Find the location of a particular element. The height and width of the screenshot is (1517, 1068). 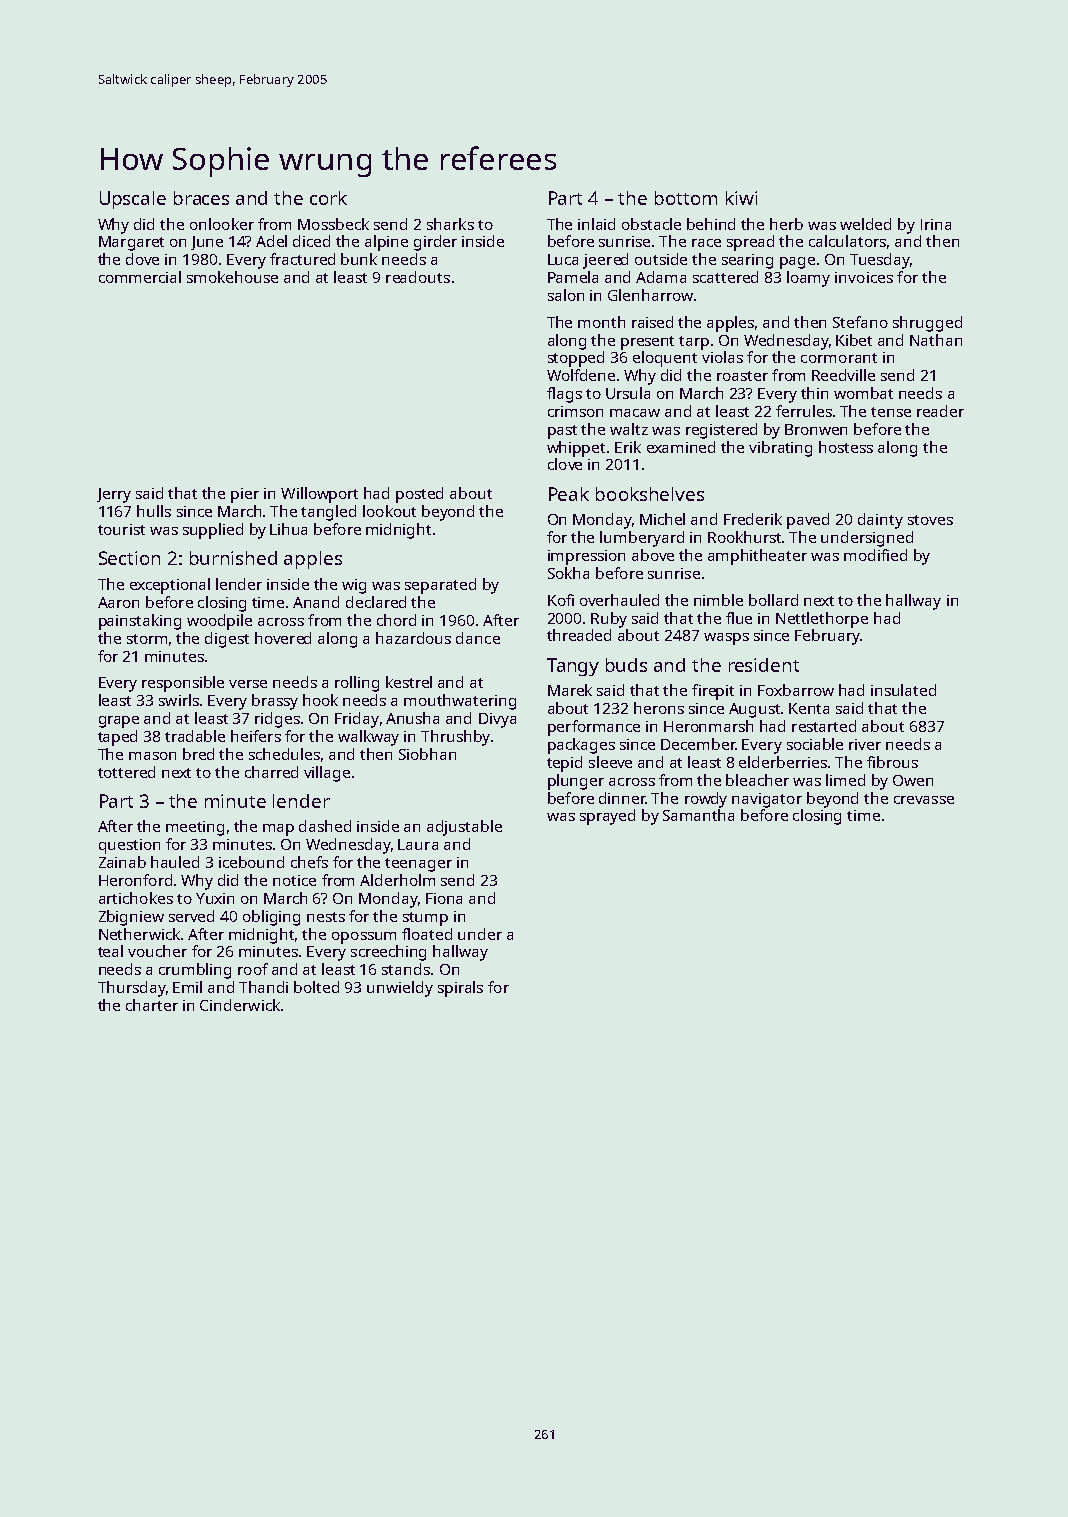

Irina is located at coordinates (936, 224).
